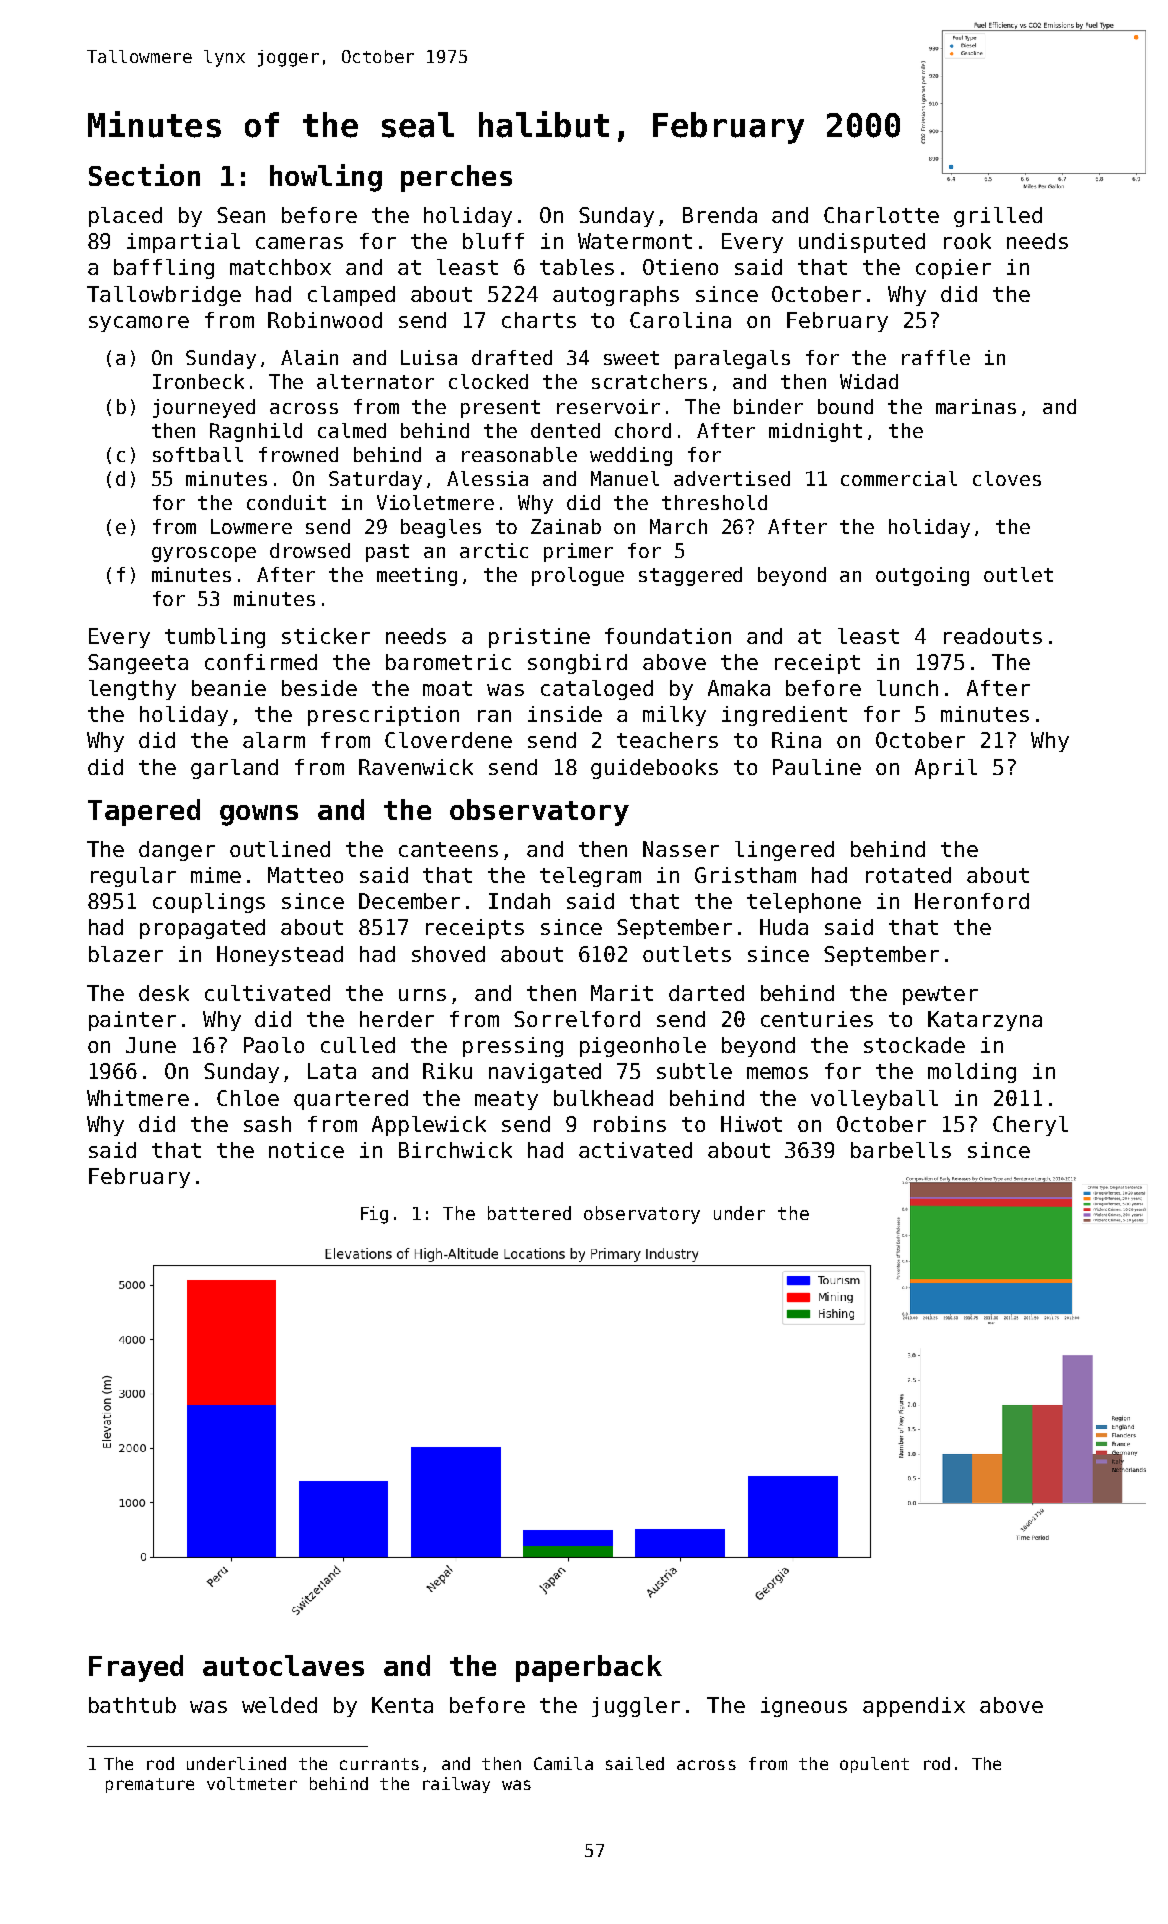 The height and width of the screenshot is (1924, 1168). I want to click on appendix, so click(914, 1707).
